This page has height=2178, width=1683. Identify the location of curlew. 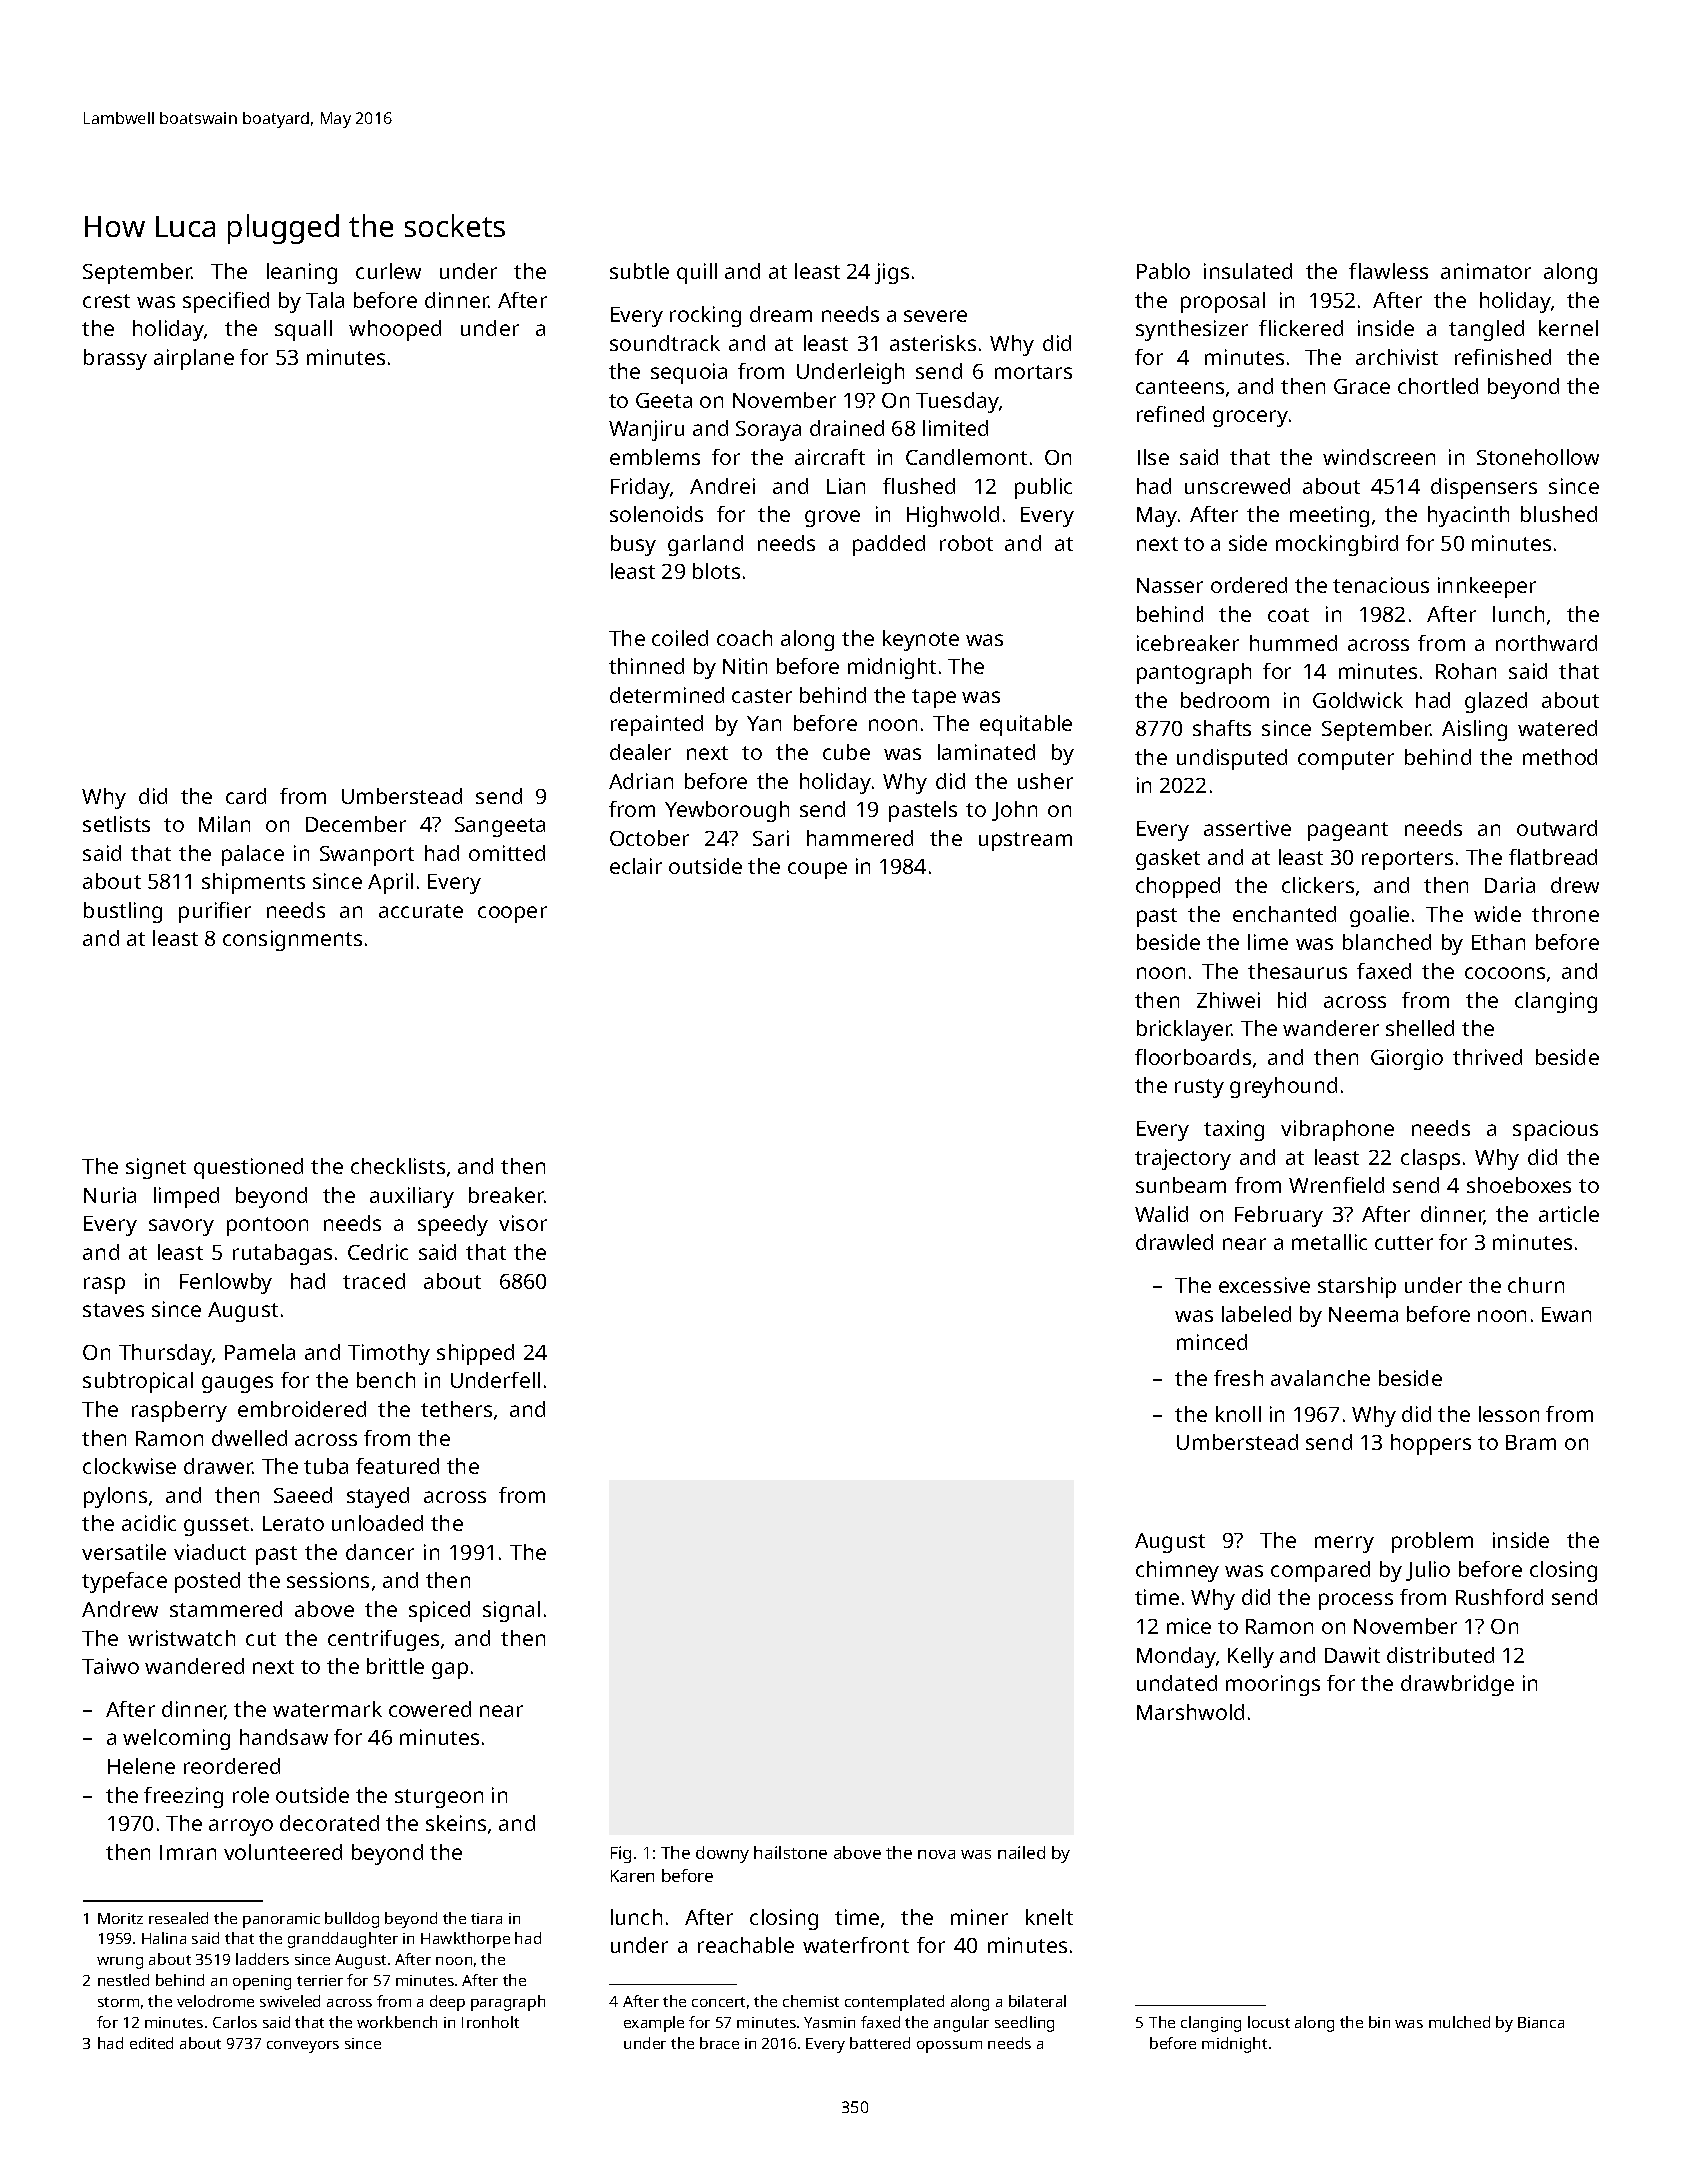
(388, 271).
